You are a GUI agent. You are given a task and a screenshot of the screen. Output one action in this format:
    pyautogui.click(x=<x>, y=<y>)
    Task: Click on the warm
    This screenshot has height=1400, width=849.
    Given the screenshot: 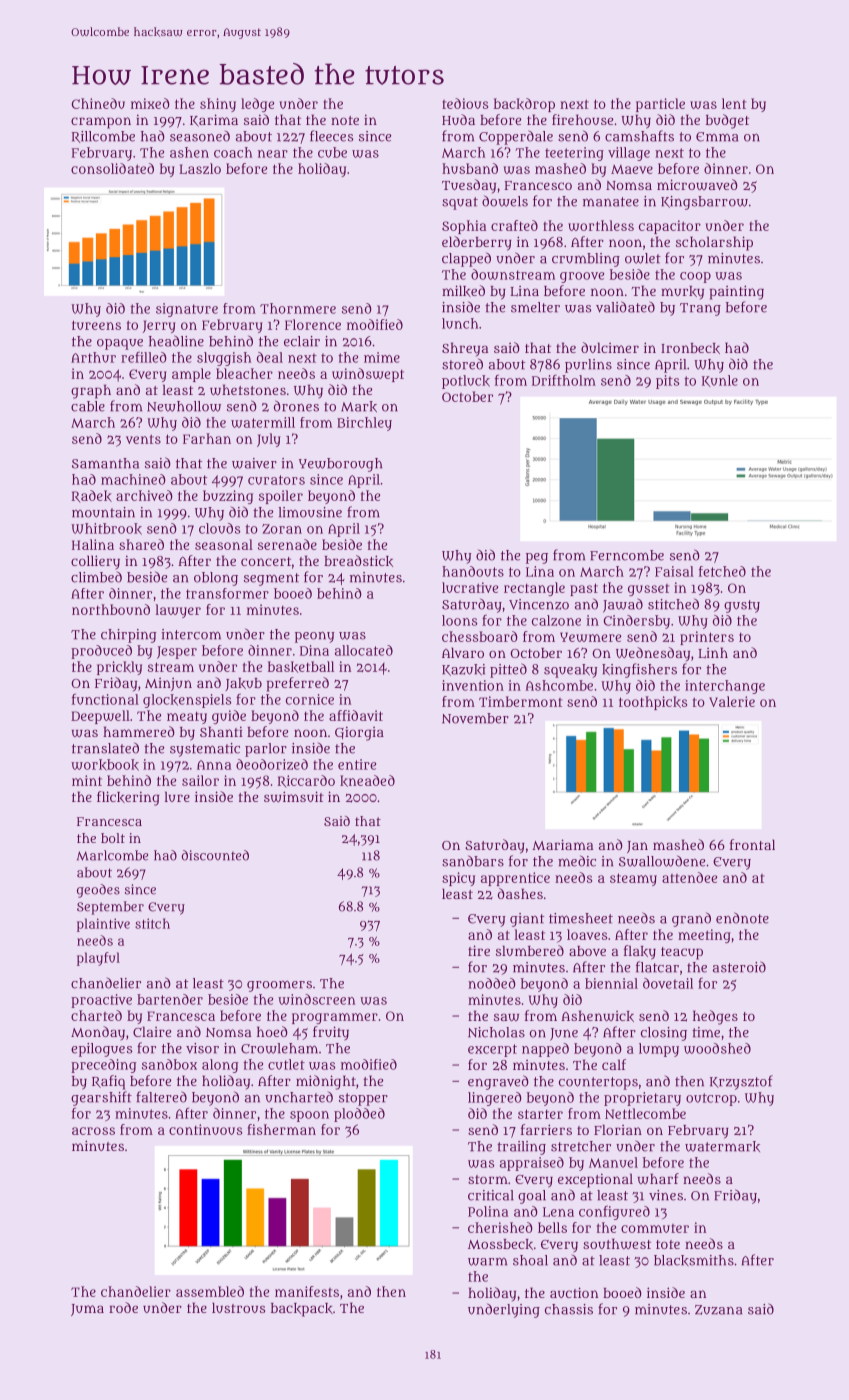 What is the action you would take?
    pyautogui.click(x=487, y=1261)
